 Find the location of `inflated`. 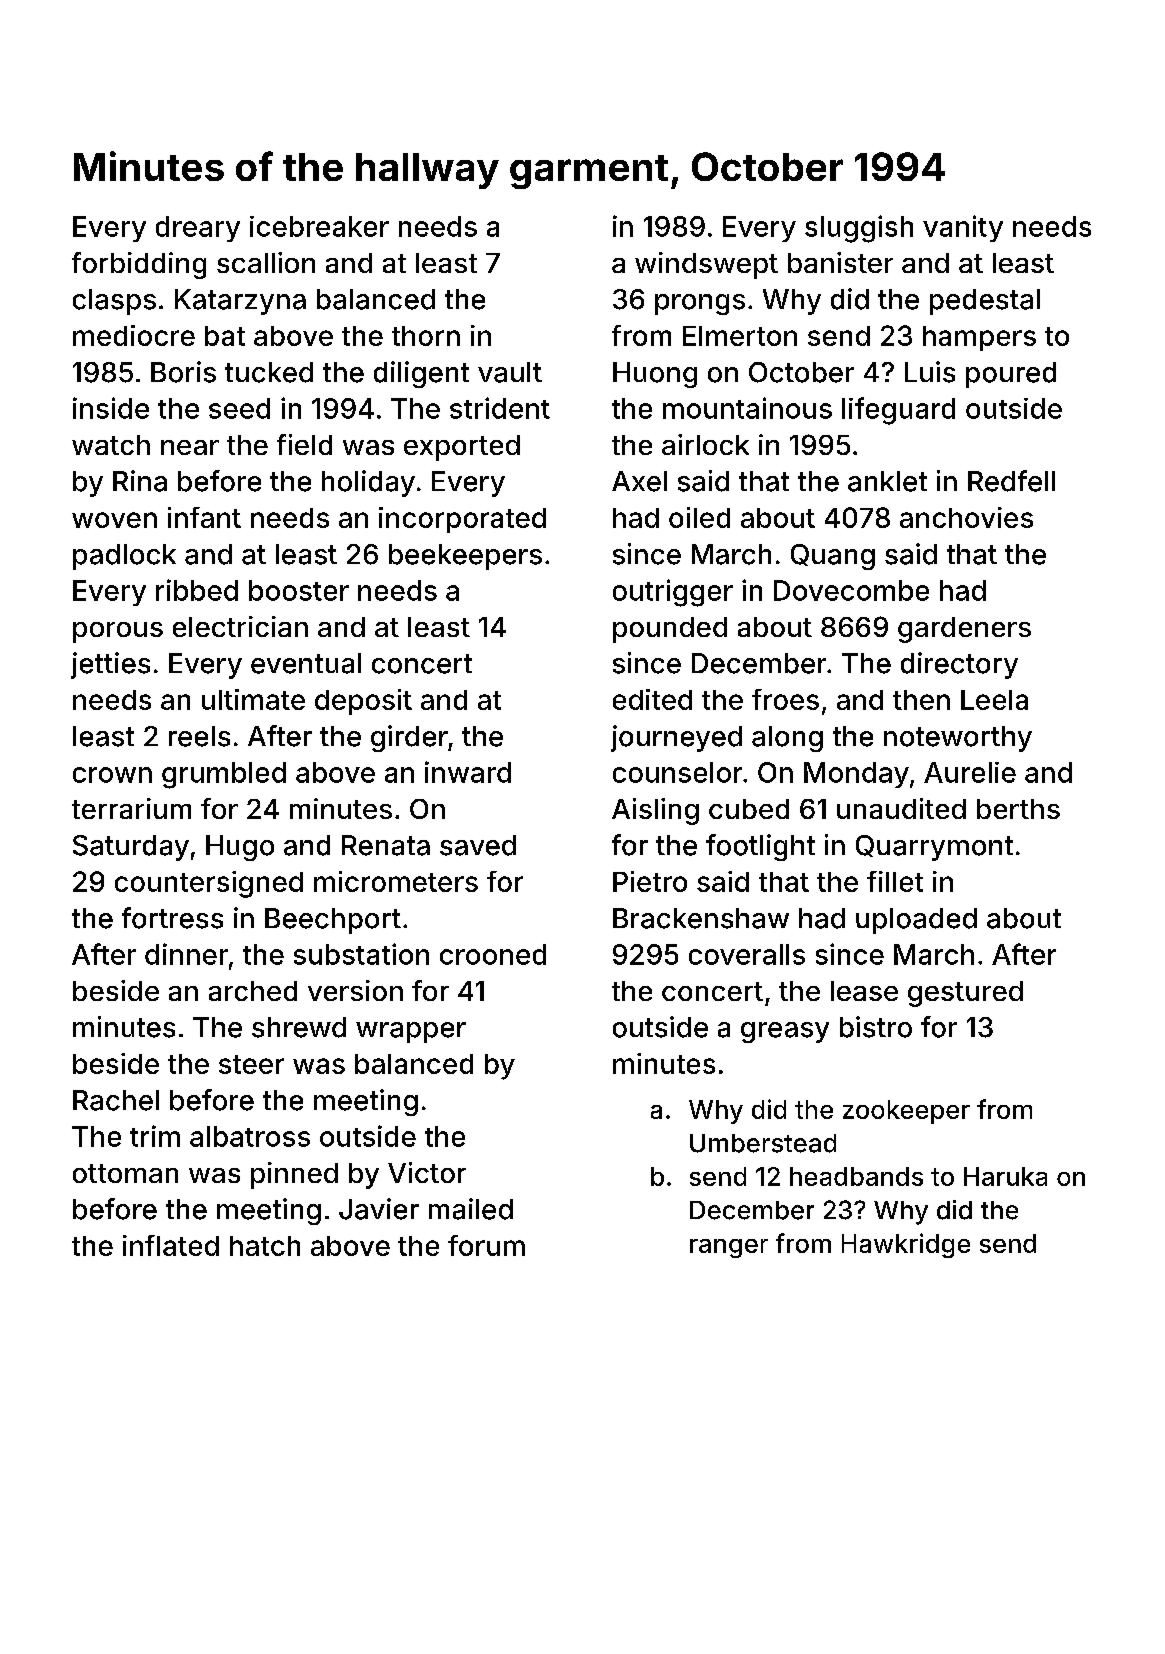

inflated is located at coordinates (171, 1245).
